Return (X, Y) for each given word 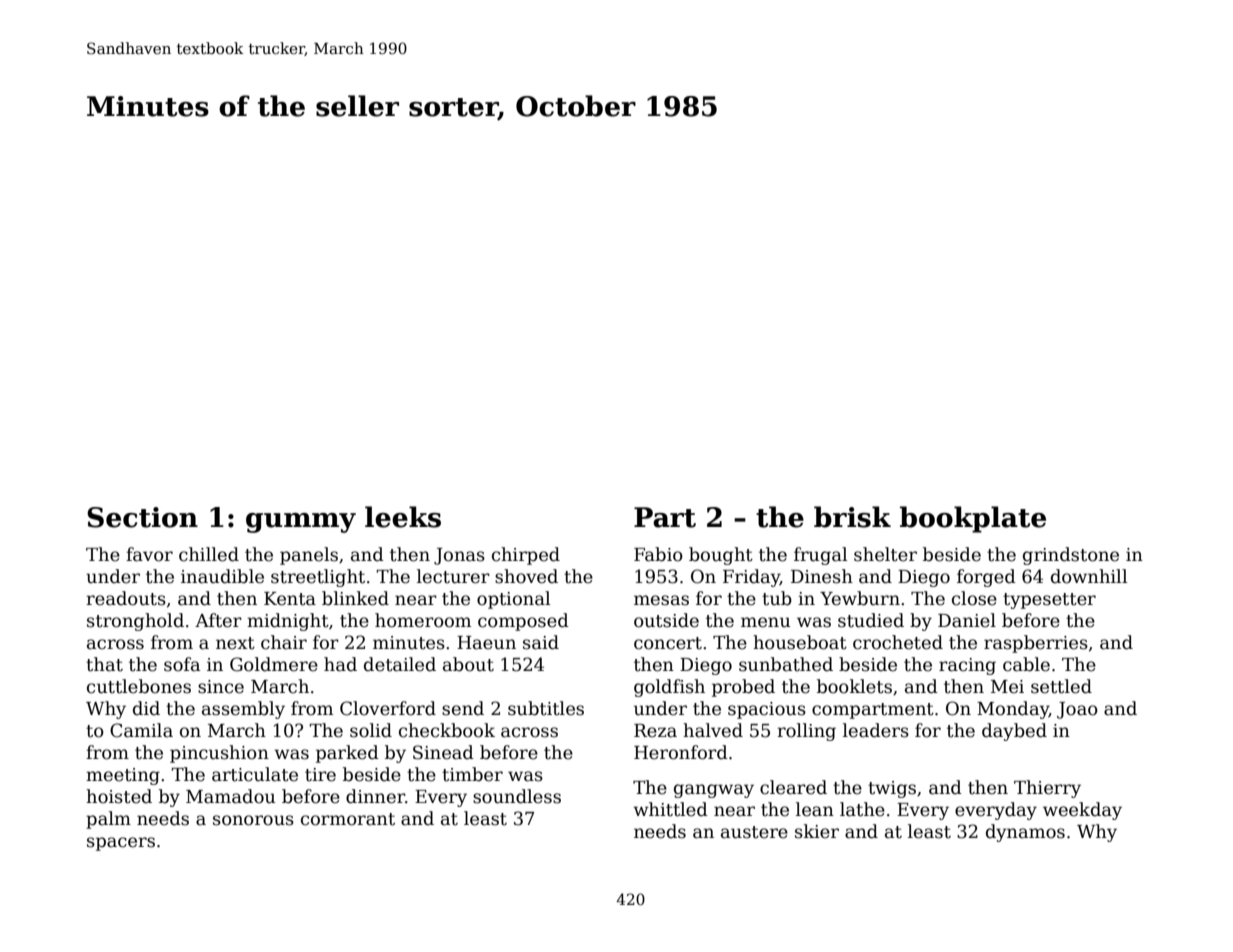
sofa (182, 664)
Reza (655, 731)
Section (142, 517)
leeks (403, 517)
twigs (892, 789)
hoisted (119, 796)
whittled (670, 809)
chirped (526, 556)
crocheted (898, 642)
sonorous (253, 820)
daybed (1014, 732)
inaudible (222, 576)
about (468, 664)
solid (371, 730)
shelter (885, 554)
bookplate (973, 519)
